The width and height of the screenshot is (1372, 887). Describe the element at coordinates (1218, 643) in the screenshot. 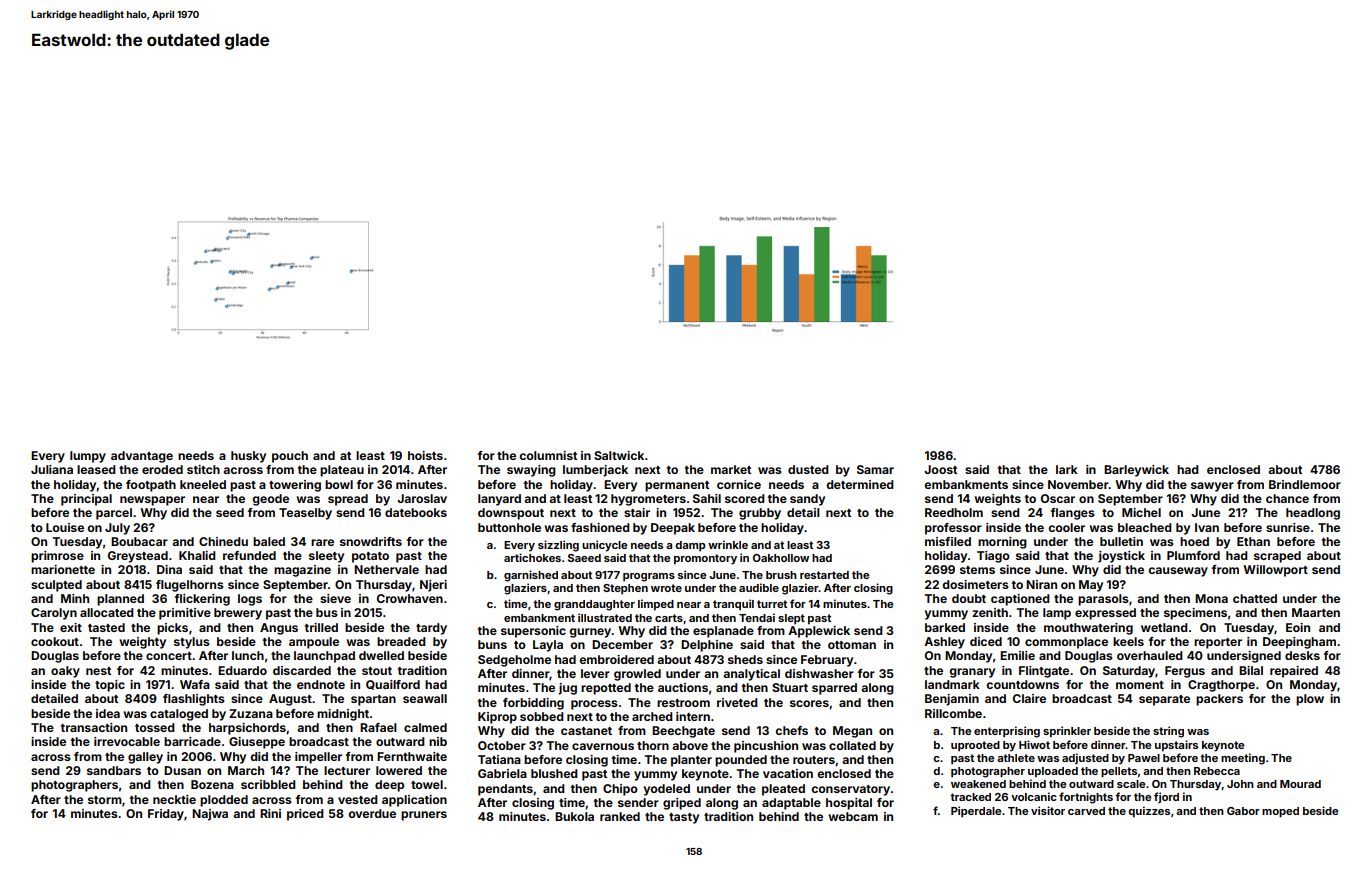

I see `reporter` at that location.
